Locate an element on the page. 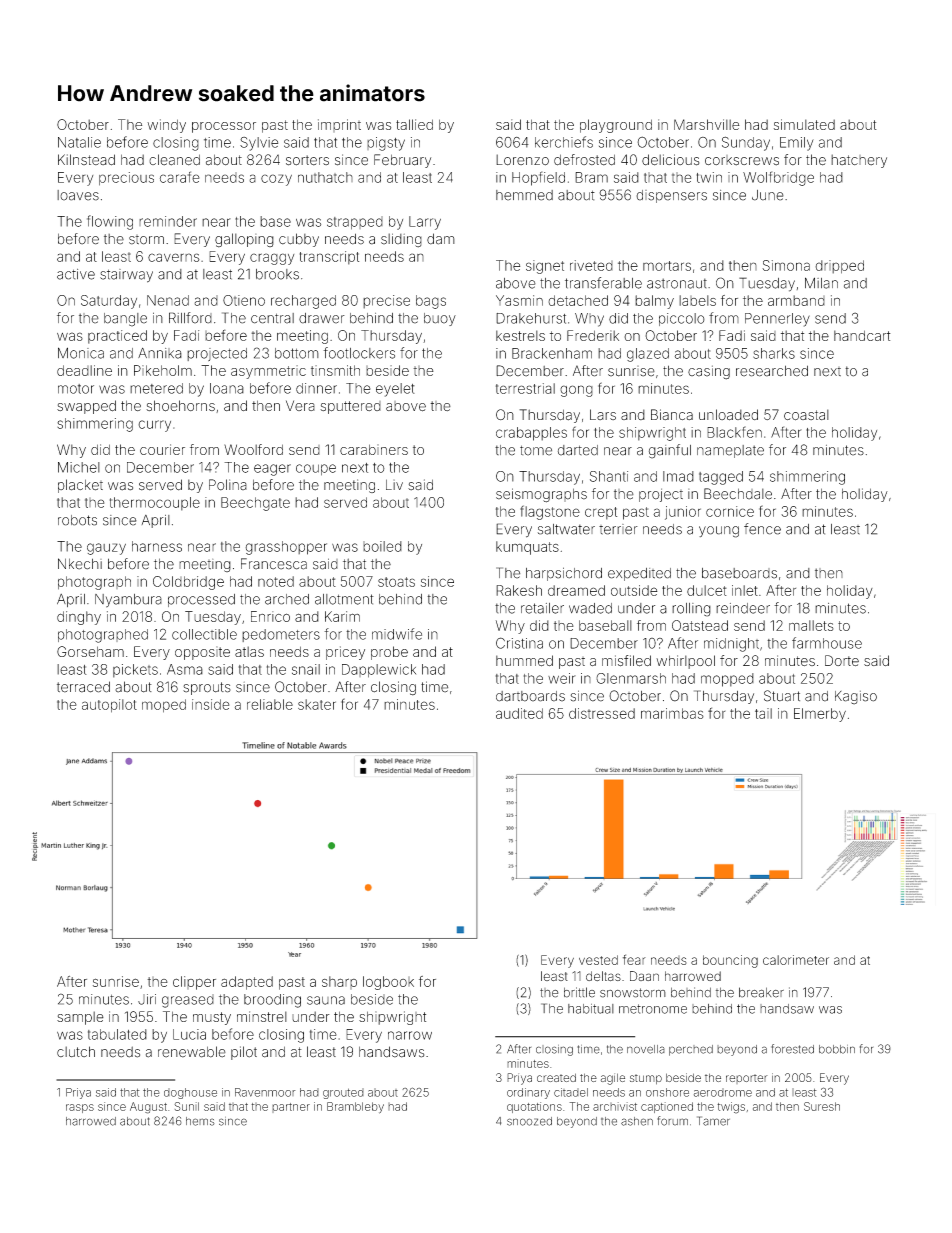 Image resolution: width=952 pixels, height=1233 pixels. inside is located at coordinates (210, 704).
